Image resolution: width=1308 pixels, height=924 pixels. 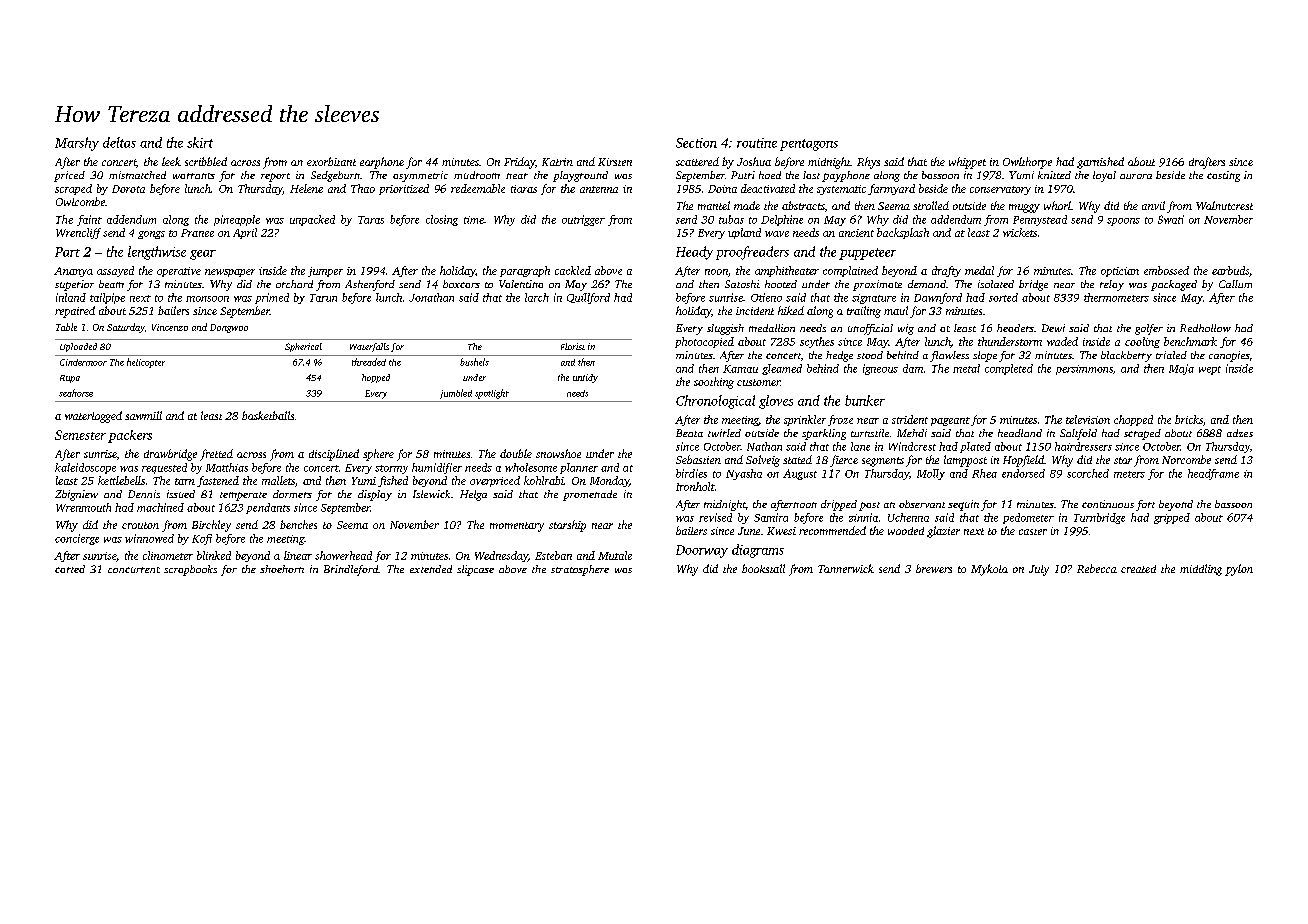 What do you see at coordinates (809, 145) in the document?
I see `pentagons` at bounding box center [809, 145].
